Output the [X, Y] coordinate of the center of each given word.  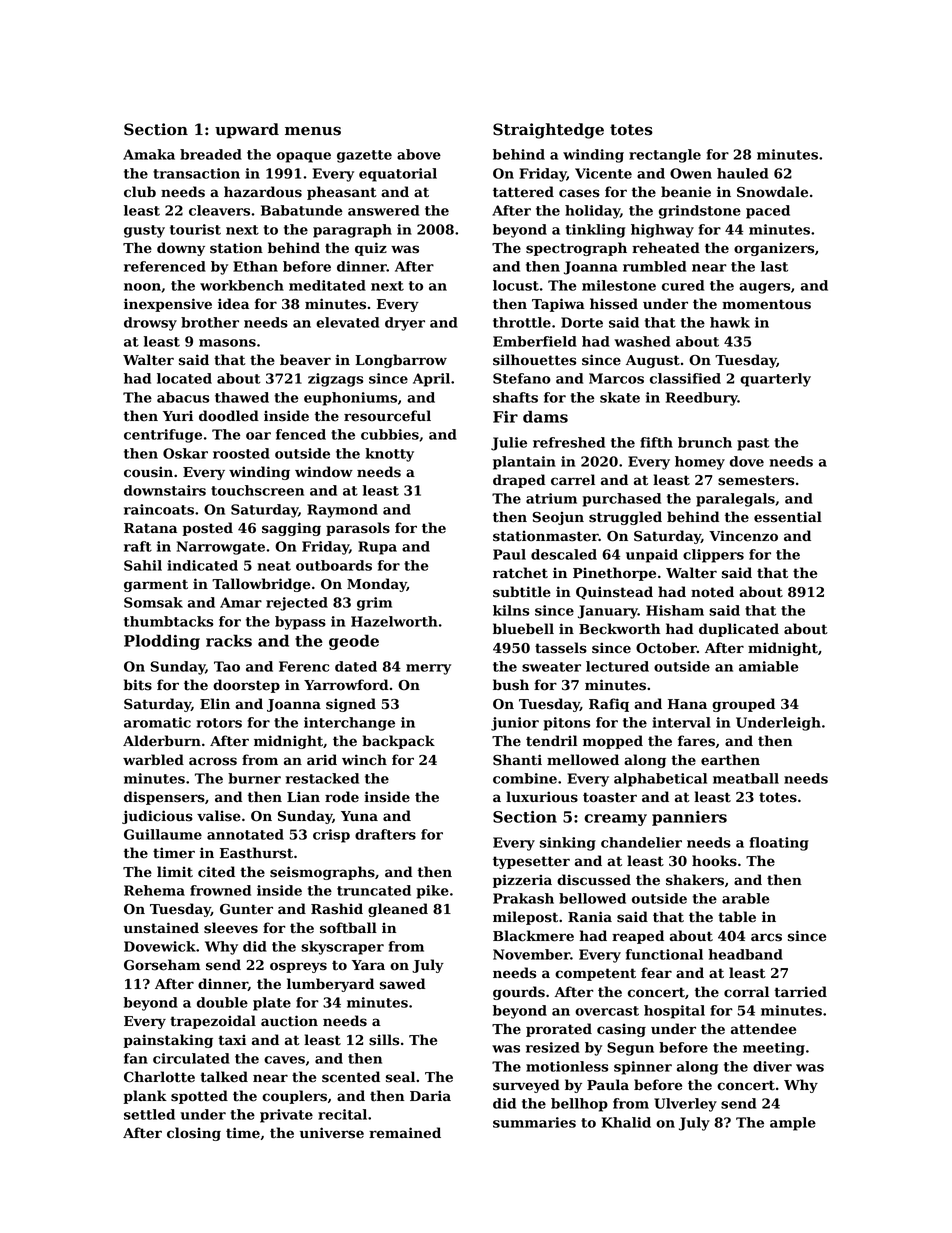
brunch [705, 442]
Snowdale [772, 192]
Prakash [523, 898]
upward [247, 131]
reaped [638, 937]
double [222, 1002]
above [419, 154]
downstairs [165, 490]
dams [545, 417]
